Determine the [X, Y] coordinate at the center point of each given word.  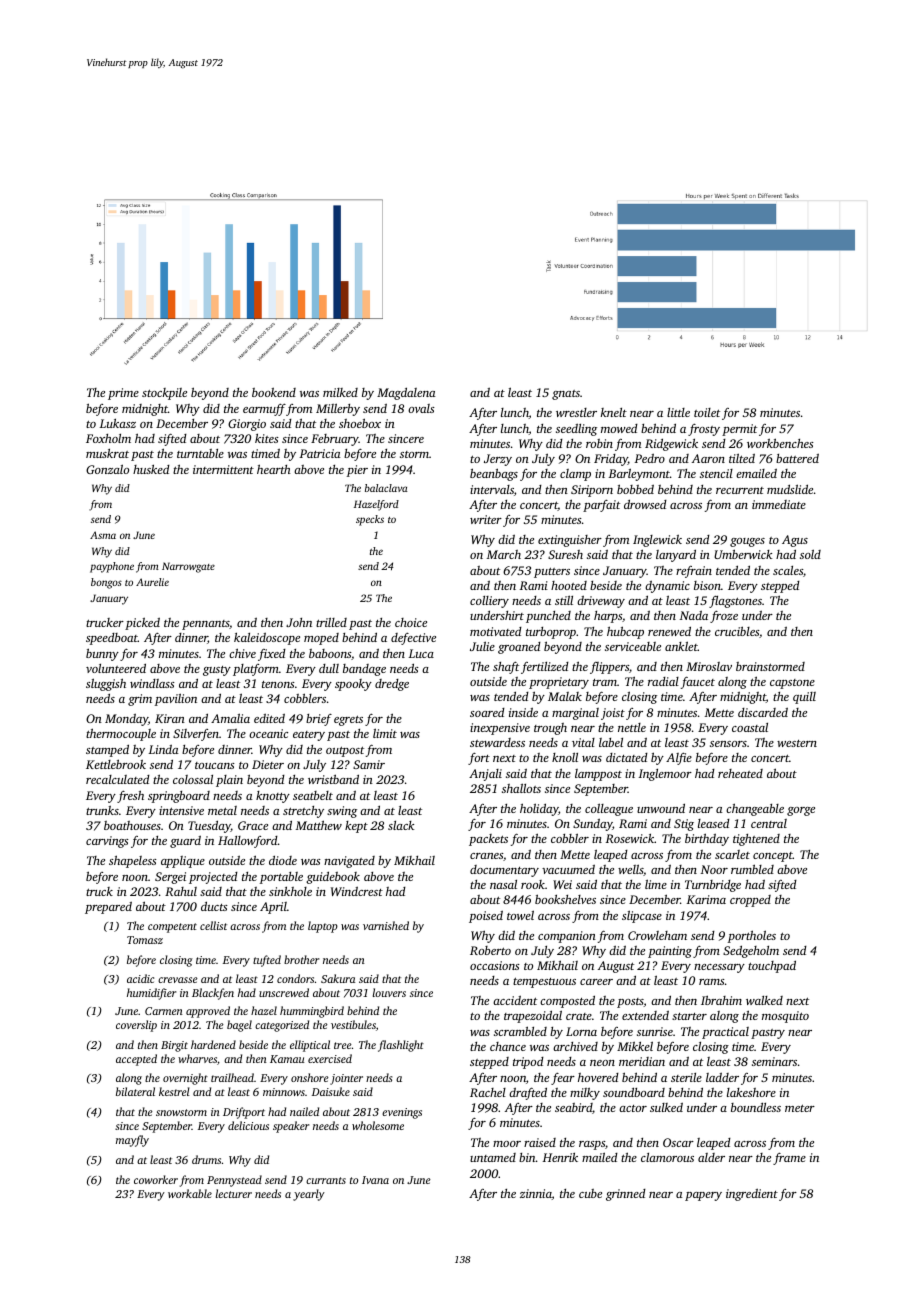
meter [800, 1108]
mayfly [132, 1141]
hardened [213, 1044]
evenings [402, 1113]
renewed [669, 631]
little [678, 412]
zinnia [536, 1194]
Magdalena [406, 393]
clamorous [667, 1157]
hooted [569, 585]
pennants [205, 625]
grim [140, 700]
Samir [369, 764]
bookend [274, 392]
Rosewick [630, 838]
